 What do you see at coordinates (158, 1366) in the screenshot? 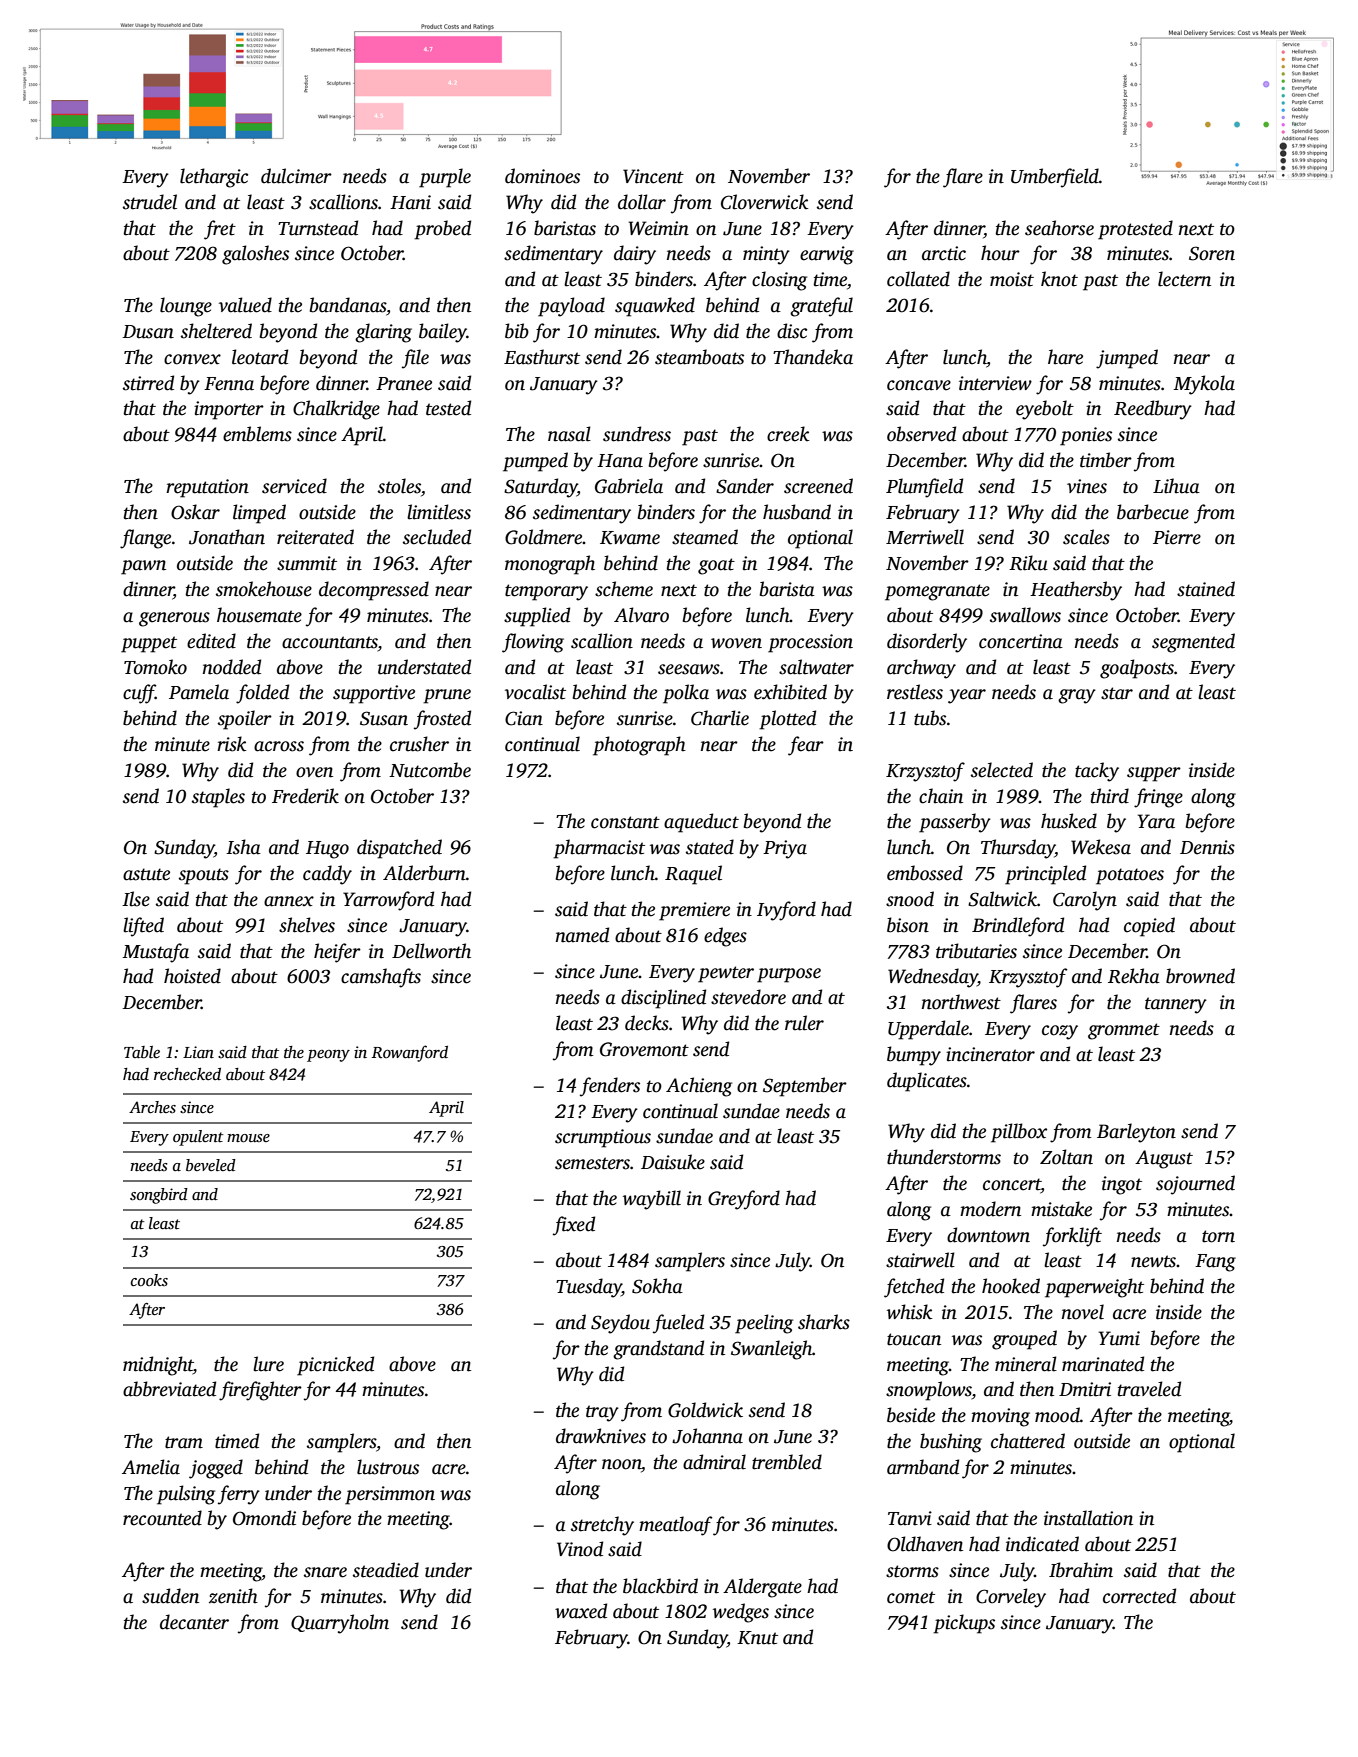
I see `midnight` at bounding box center [158, 1366].
